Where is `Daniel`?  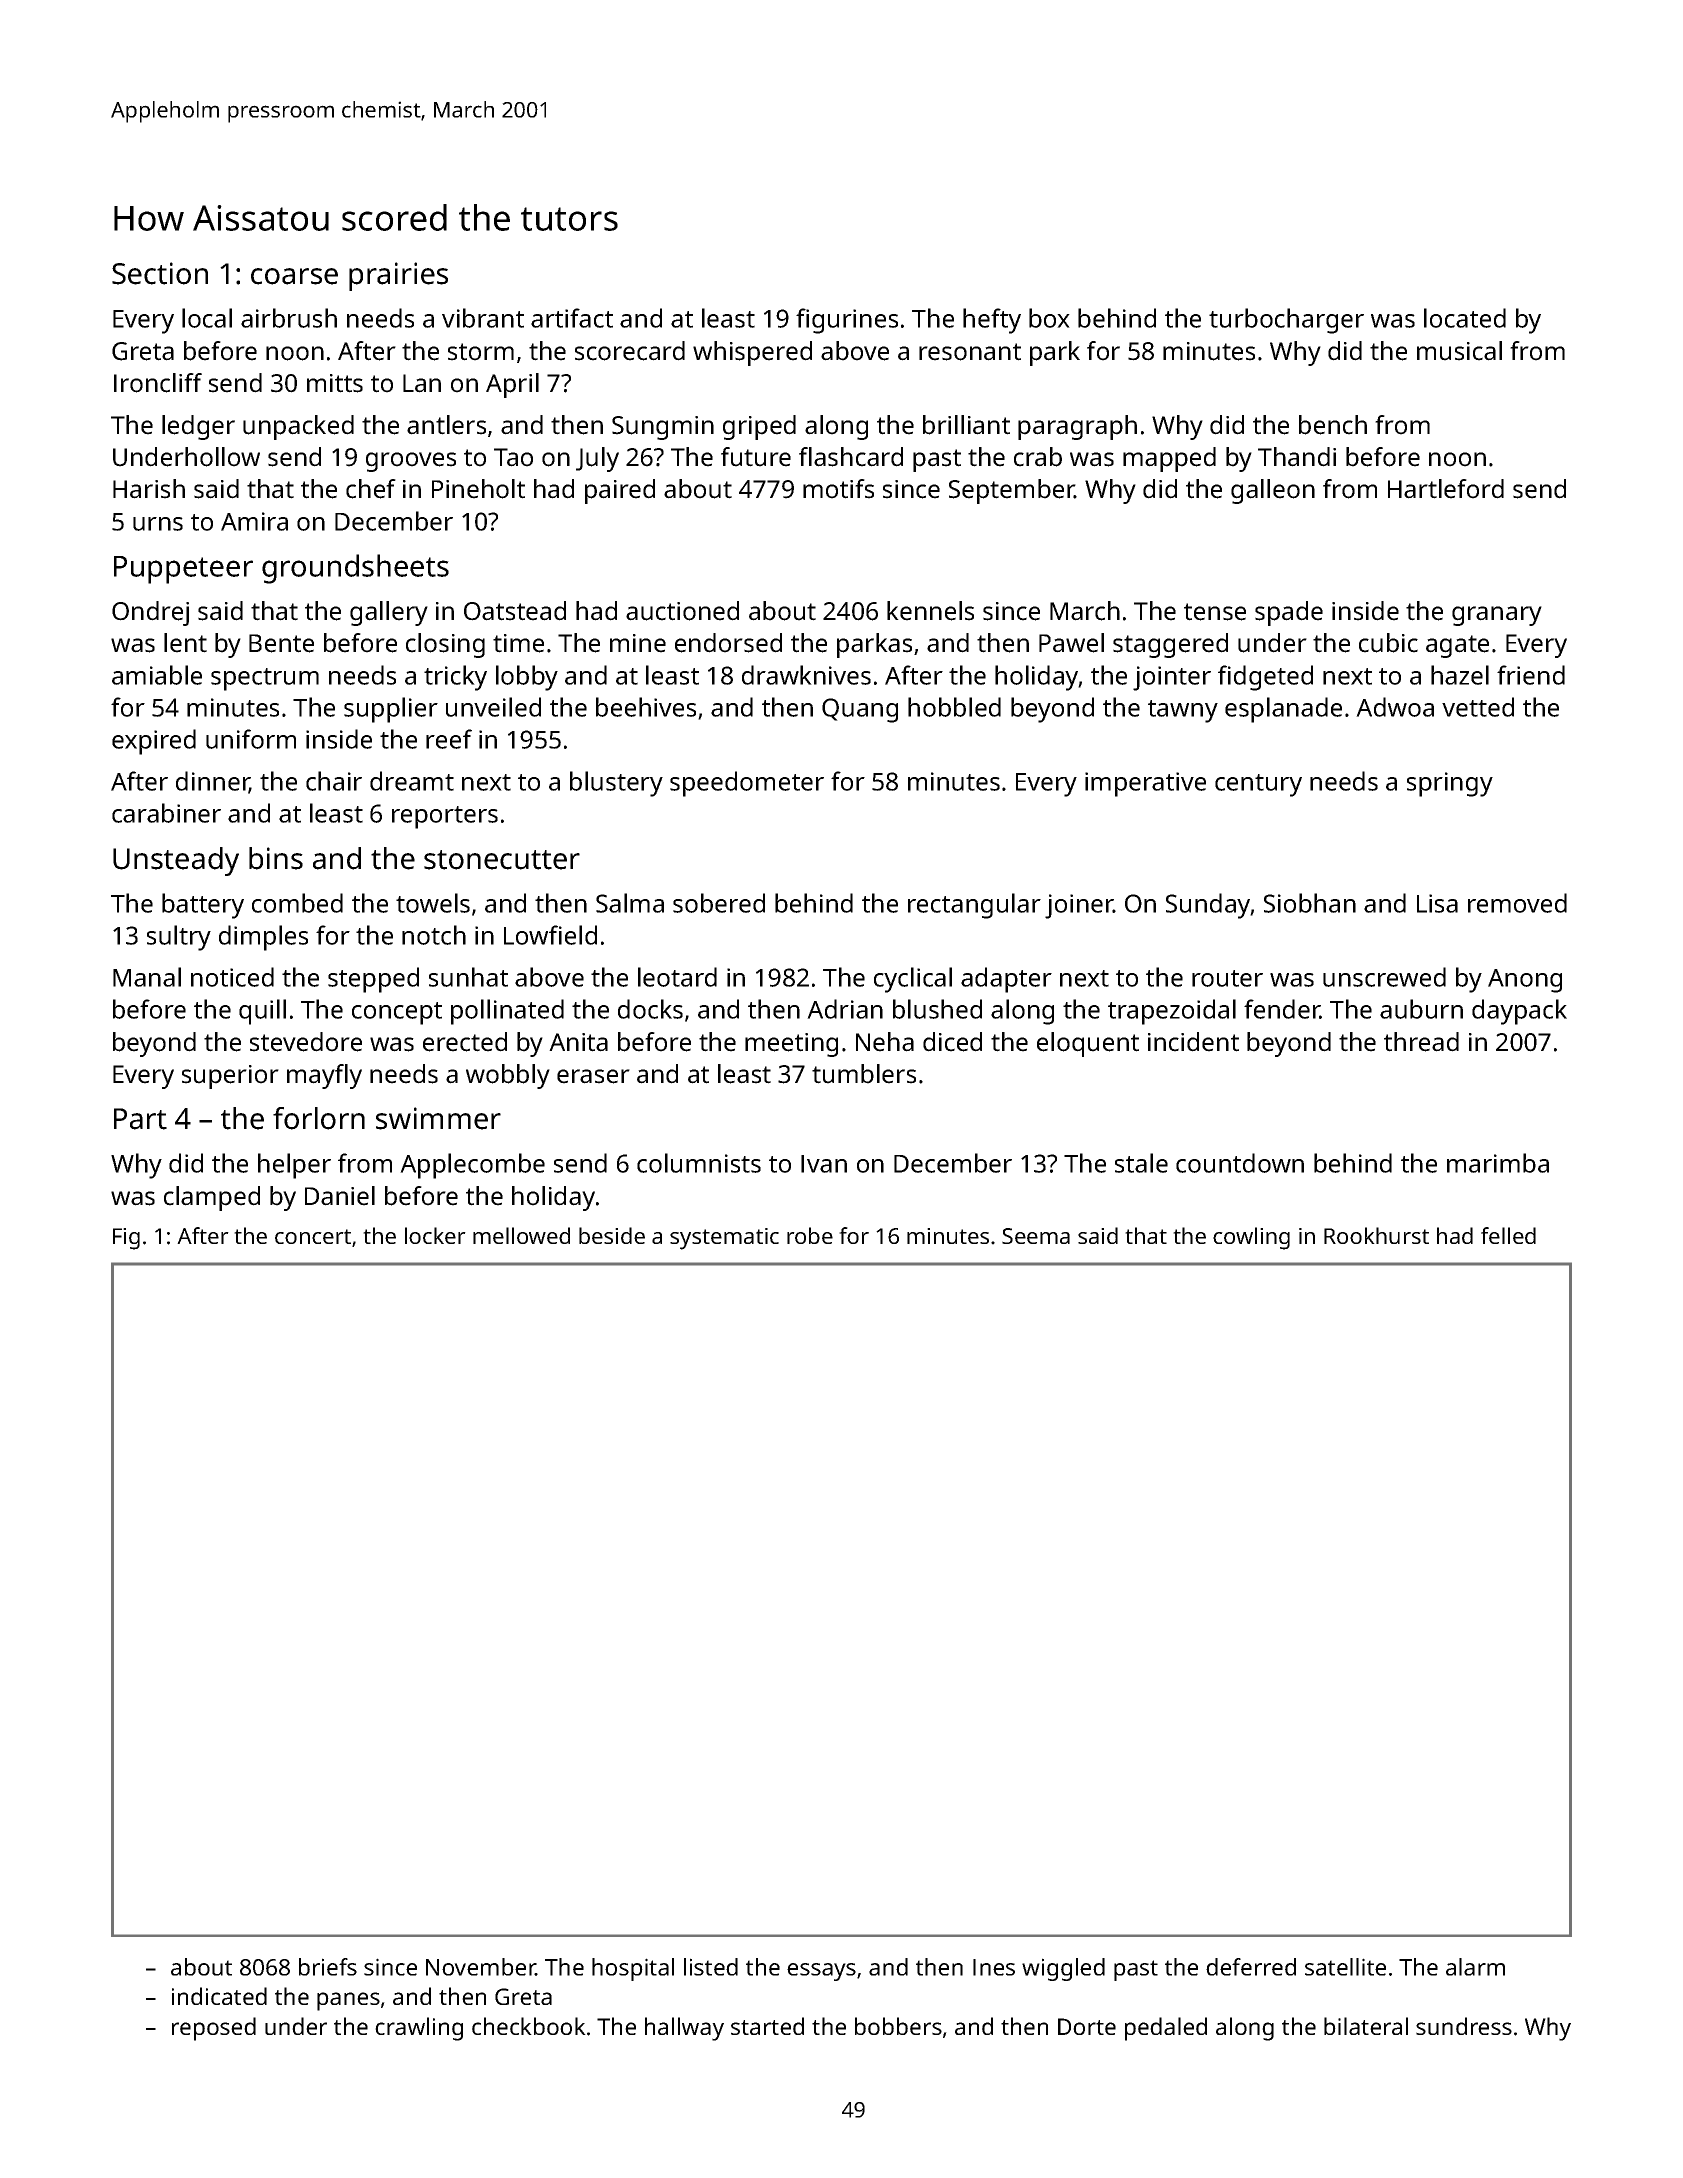 Daniel is located at coordinates (340, 1196).
